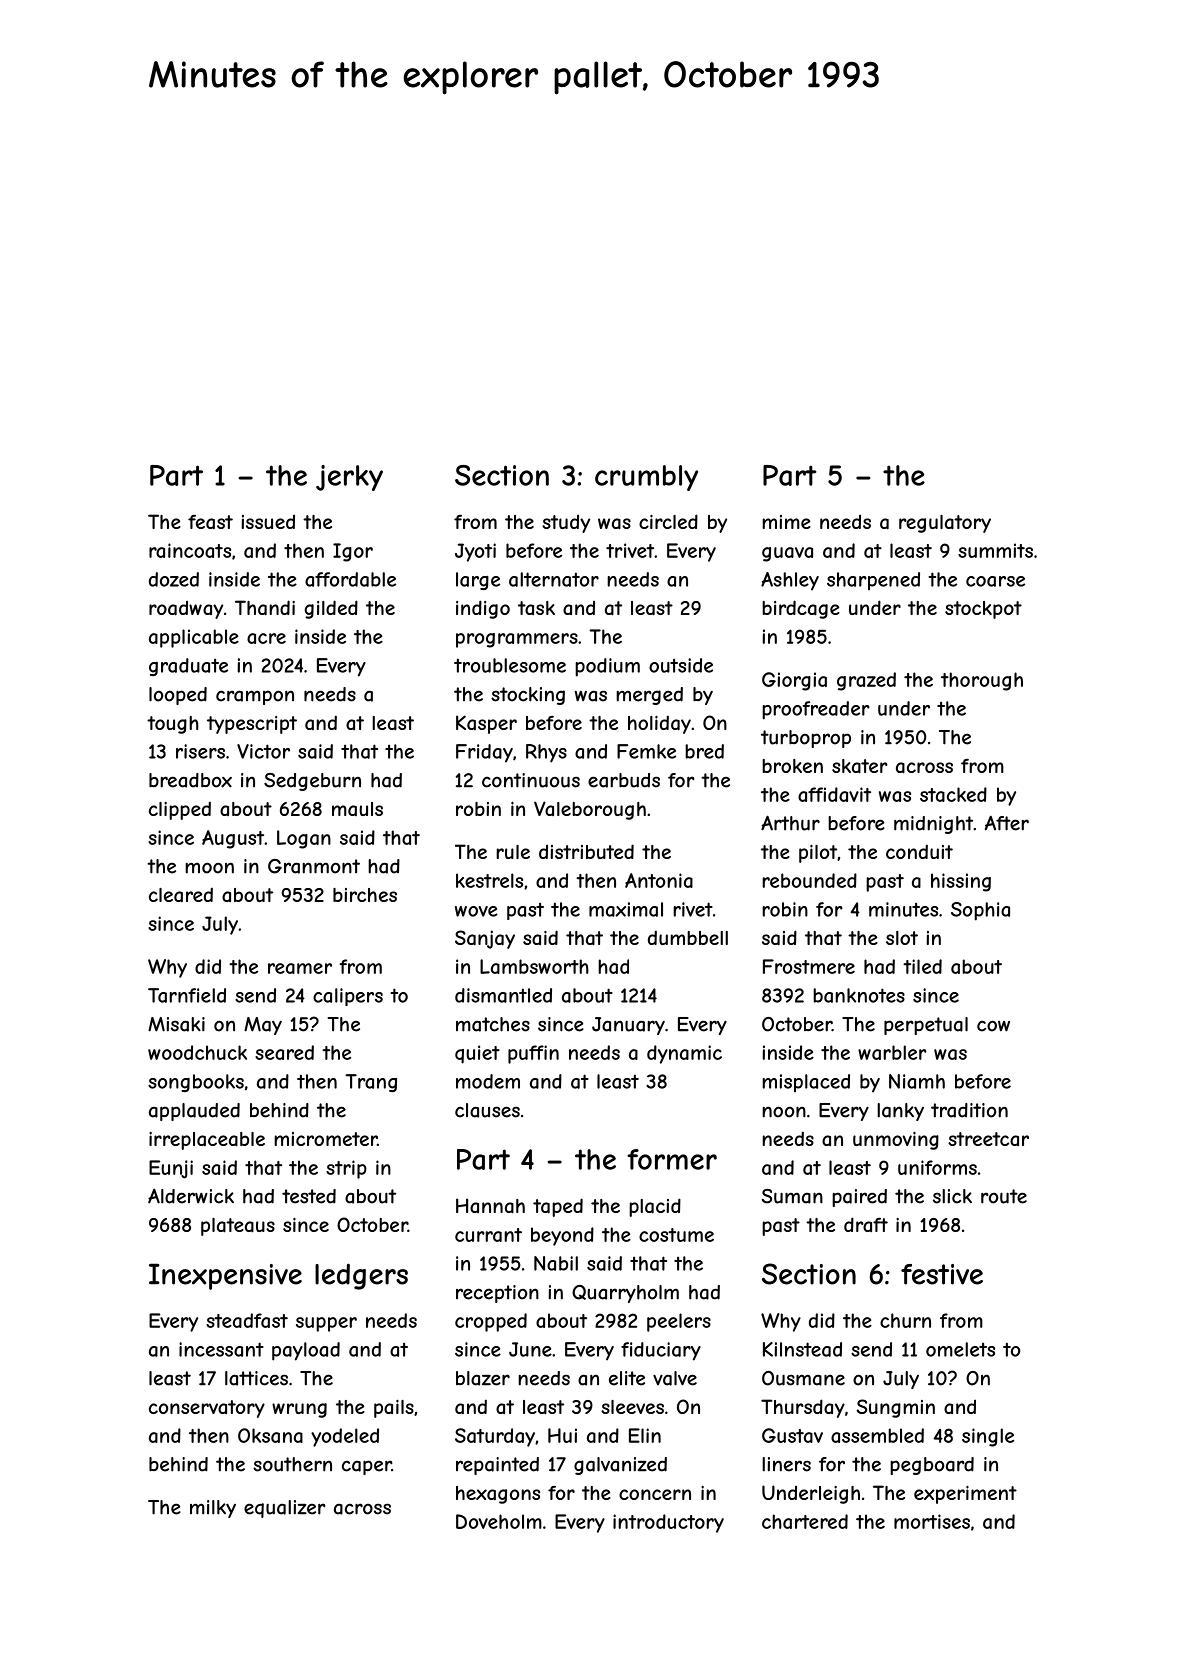 This screenshot has width=1186, height=1677. What do you see at coordinates (965, 1495) in the screenshot?
I see `experiment` at bounding box center [965, 1495].
